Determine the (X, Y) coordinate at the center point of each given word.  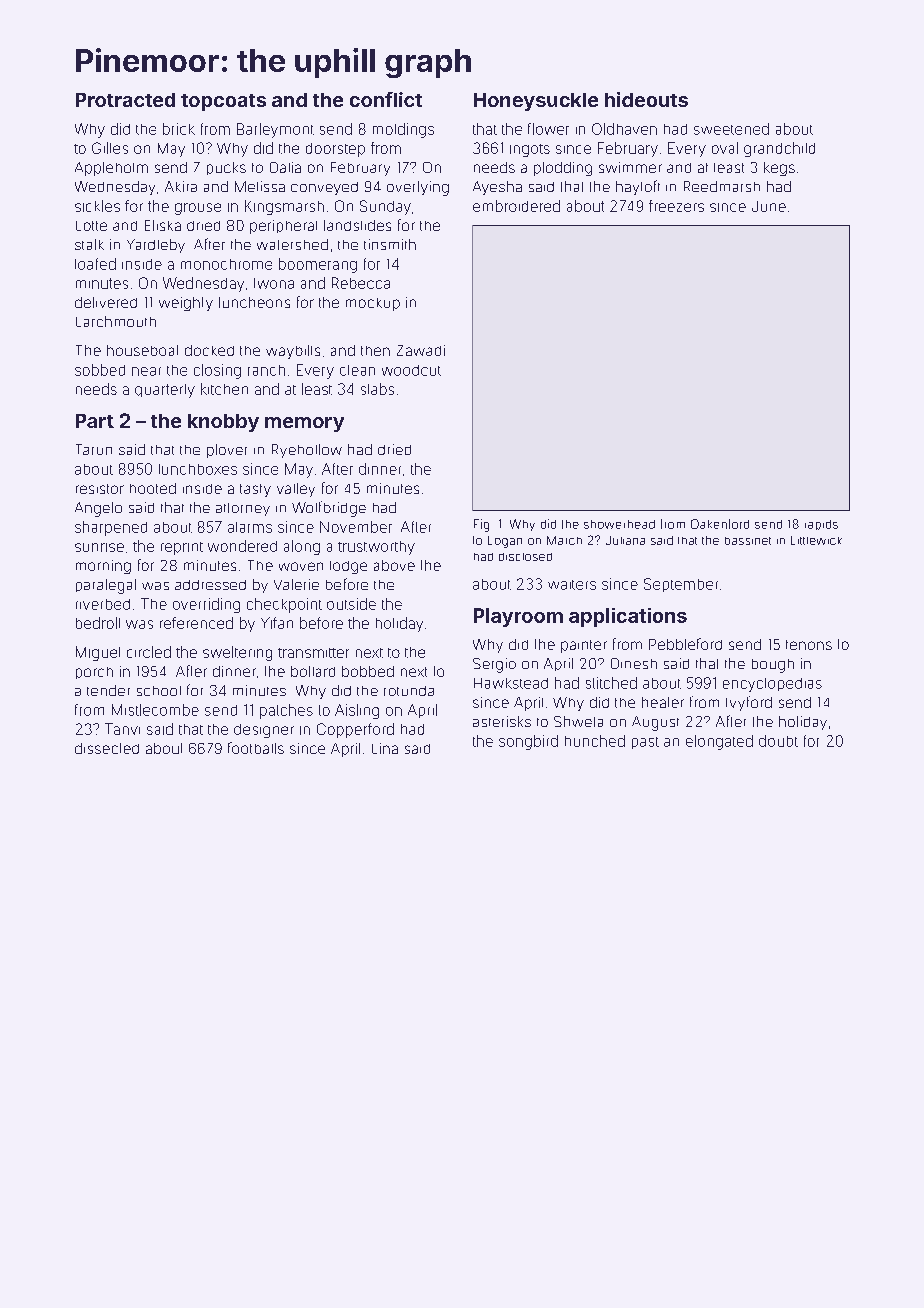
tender (108, 690)
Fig (481, 525)
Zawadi (421, 350)
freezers (676, 206)
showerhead (619, 524)
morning (103, 567)
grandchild (779, 149)
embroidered (516, 206)
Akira (181, 186)
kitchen (224, 389)
